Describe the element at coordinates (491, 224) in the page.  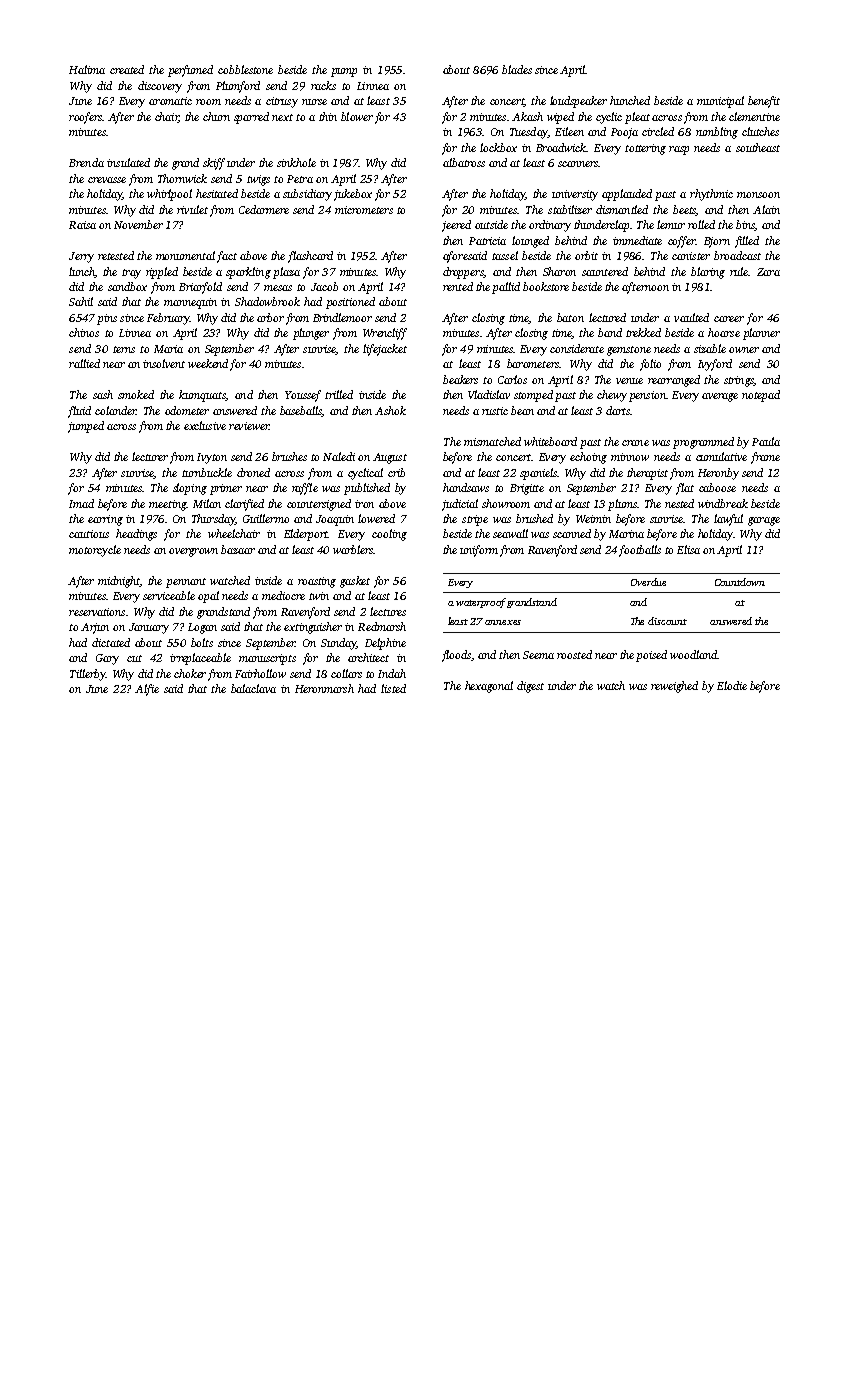
I see `outside` at that location.
